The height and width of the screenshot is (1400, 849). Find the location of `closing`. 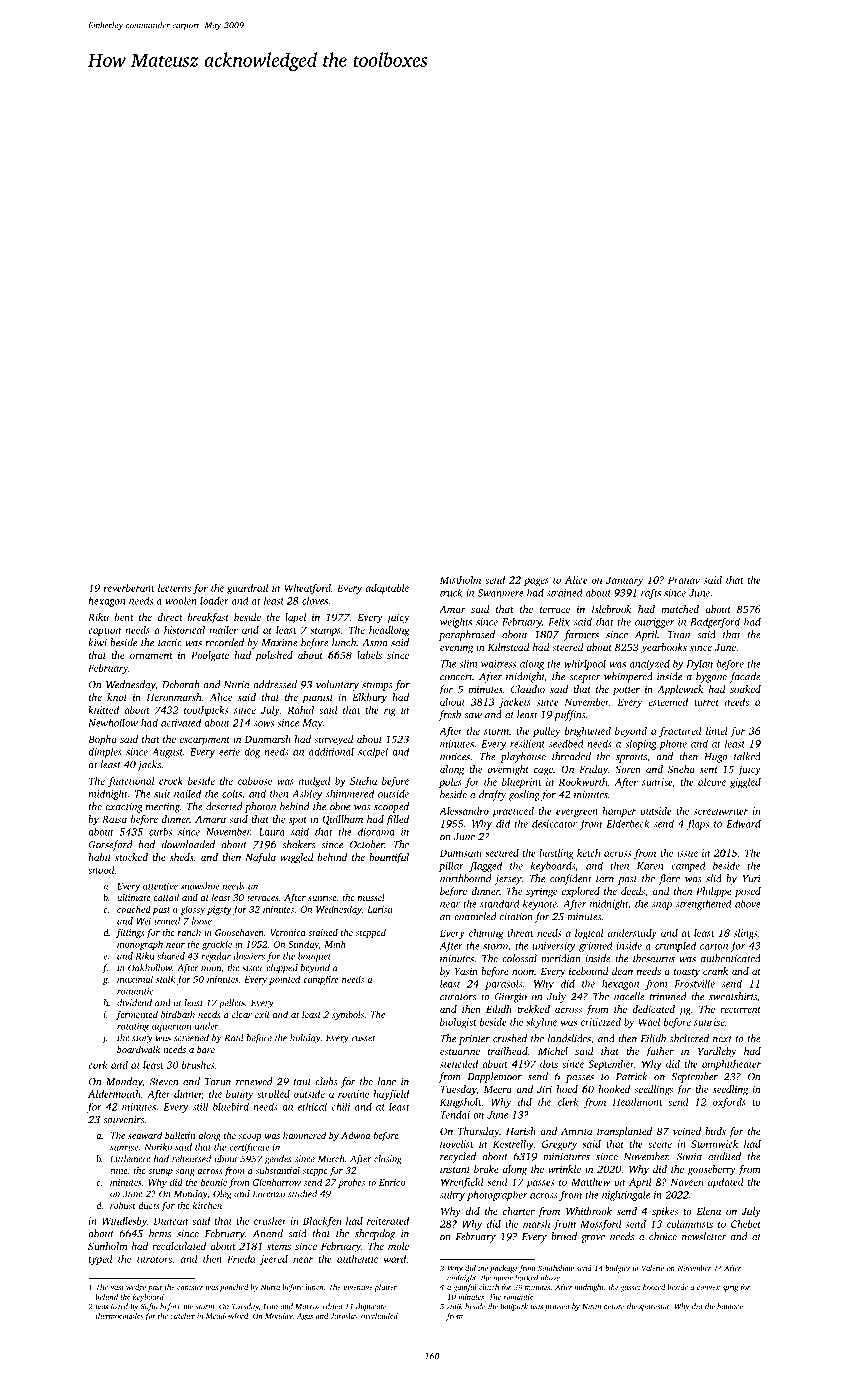

closing is located at coordinates (388, 1160).
